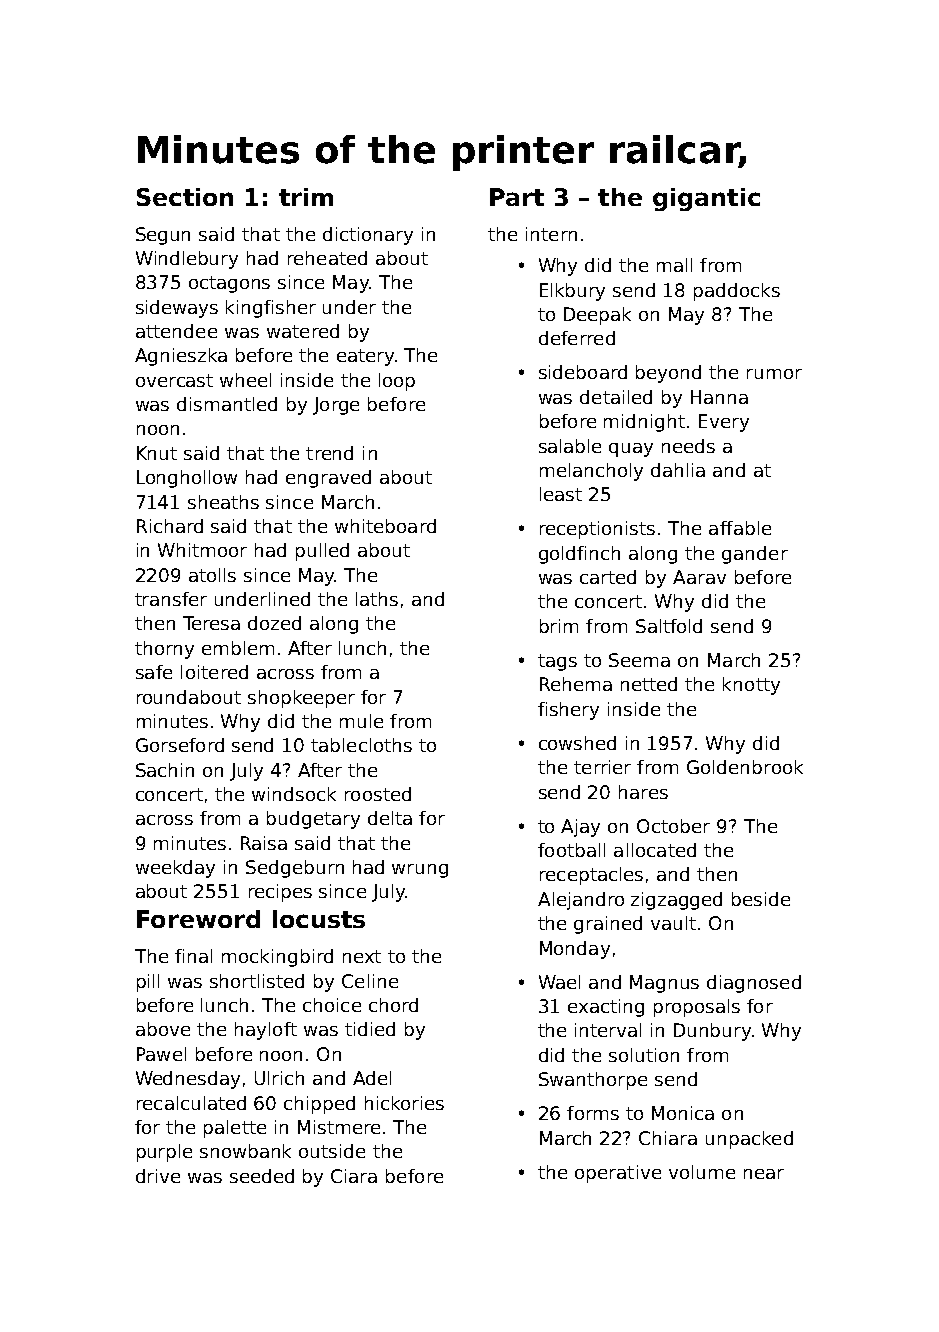  Describe the element at coordinates (577, 743) in the screenshot. I see `cowshed` at that location.
